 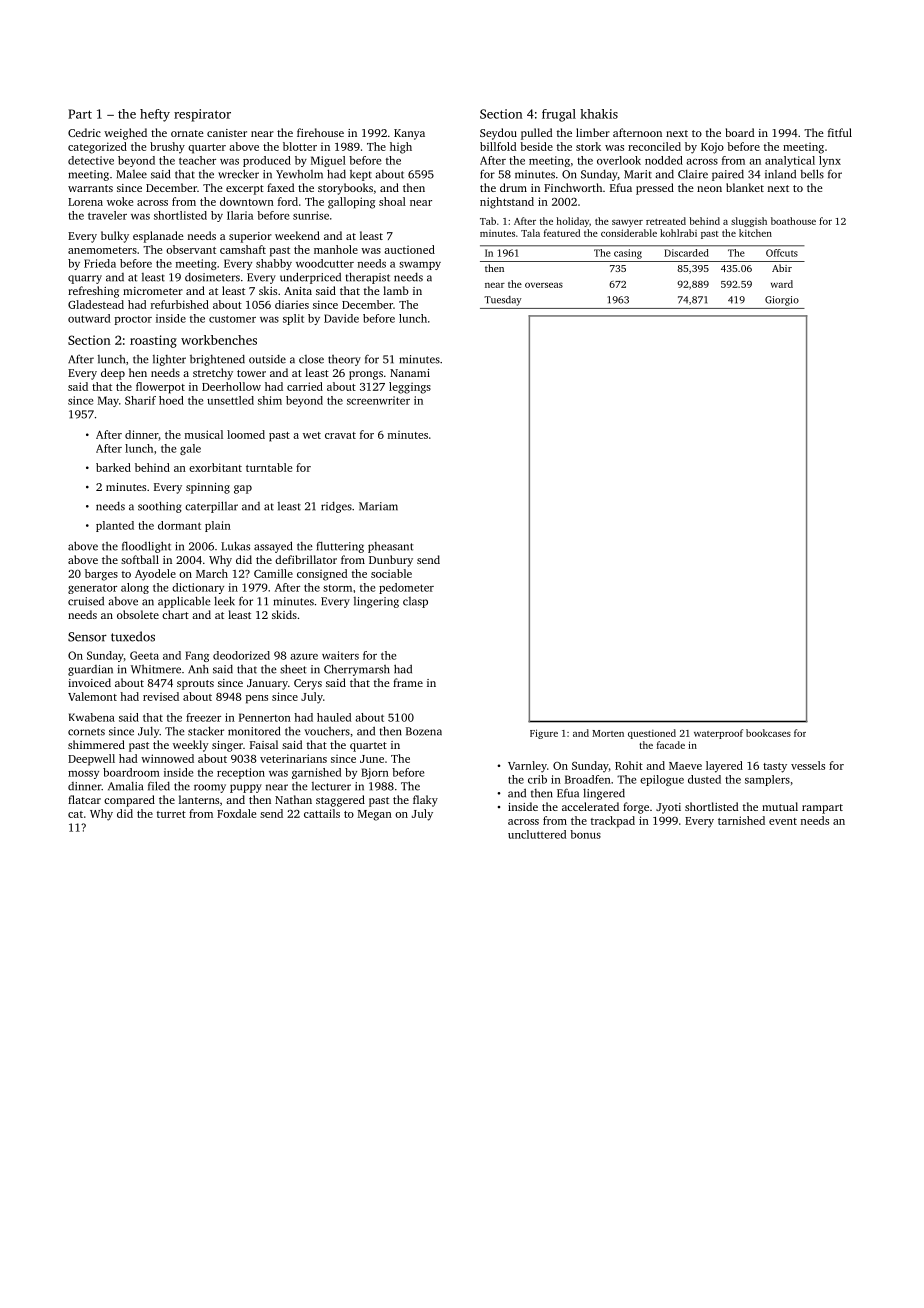 What do you see at coordinates (390, 547) in the document?
I see `pheasant` at bounding box center [390, 547].
